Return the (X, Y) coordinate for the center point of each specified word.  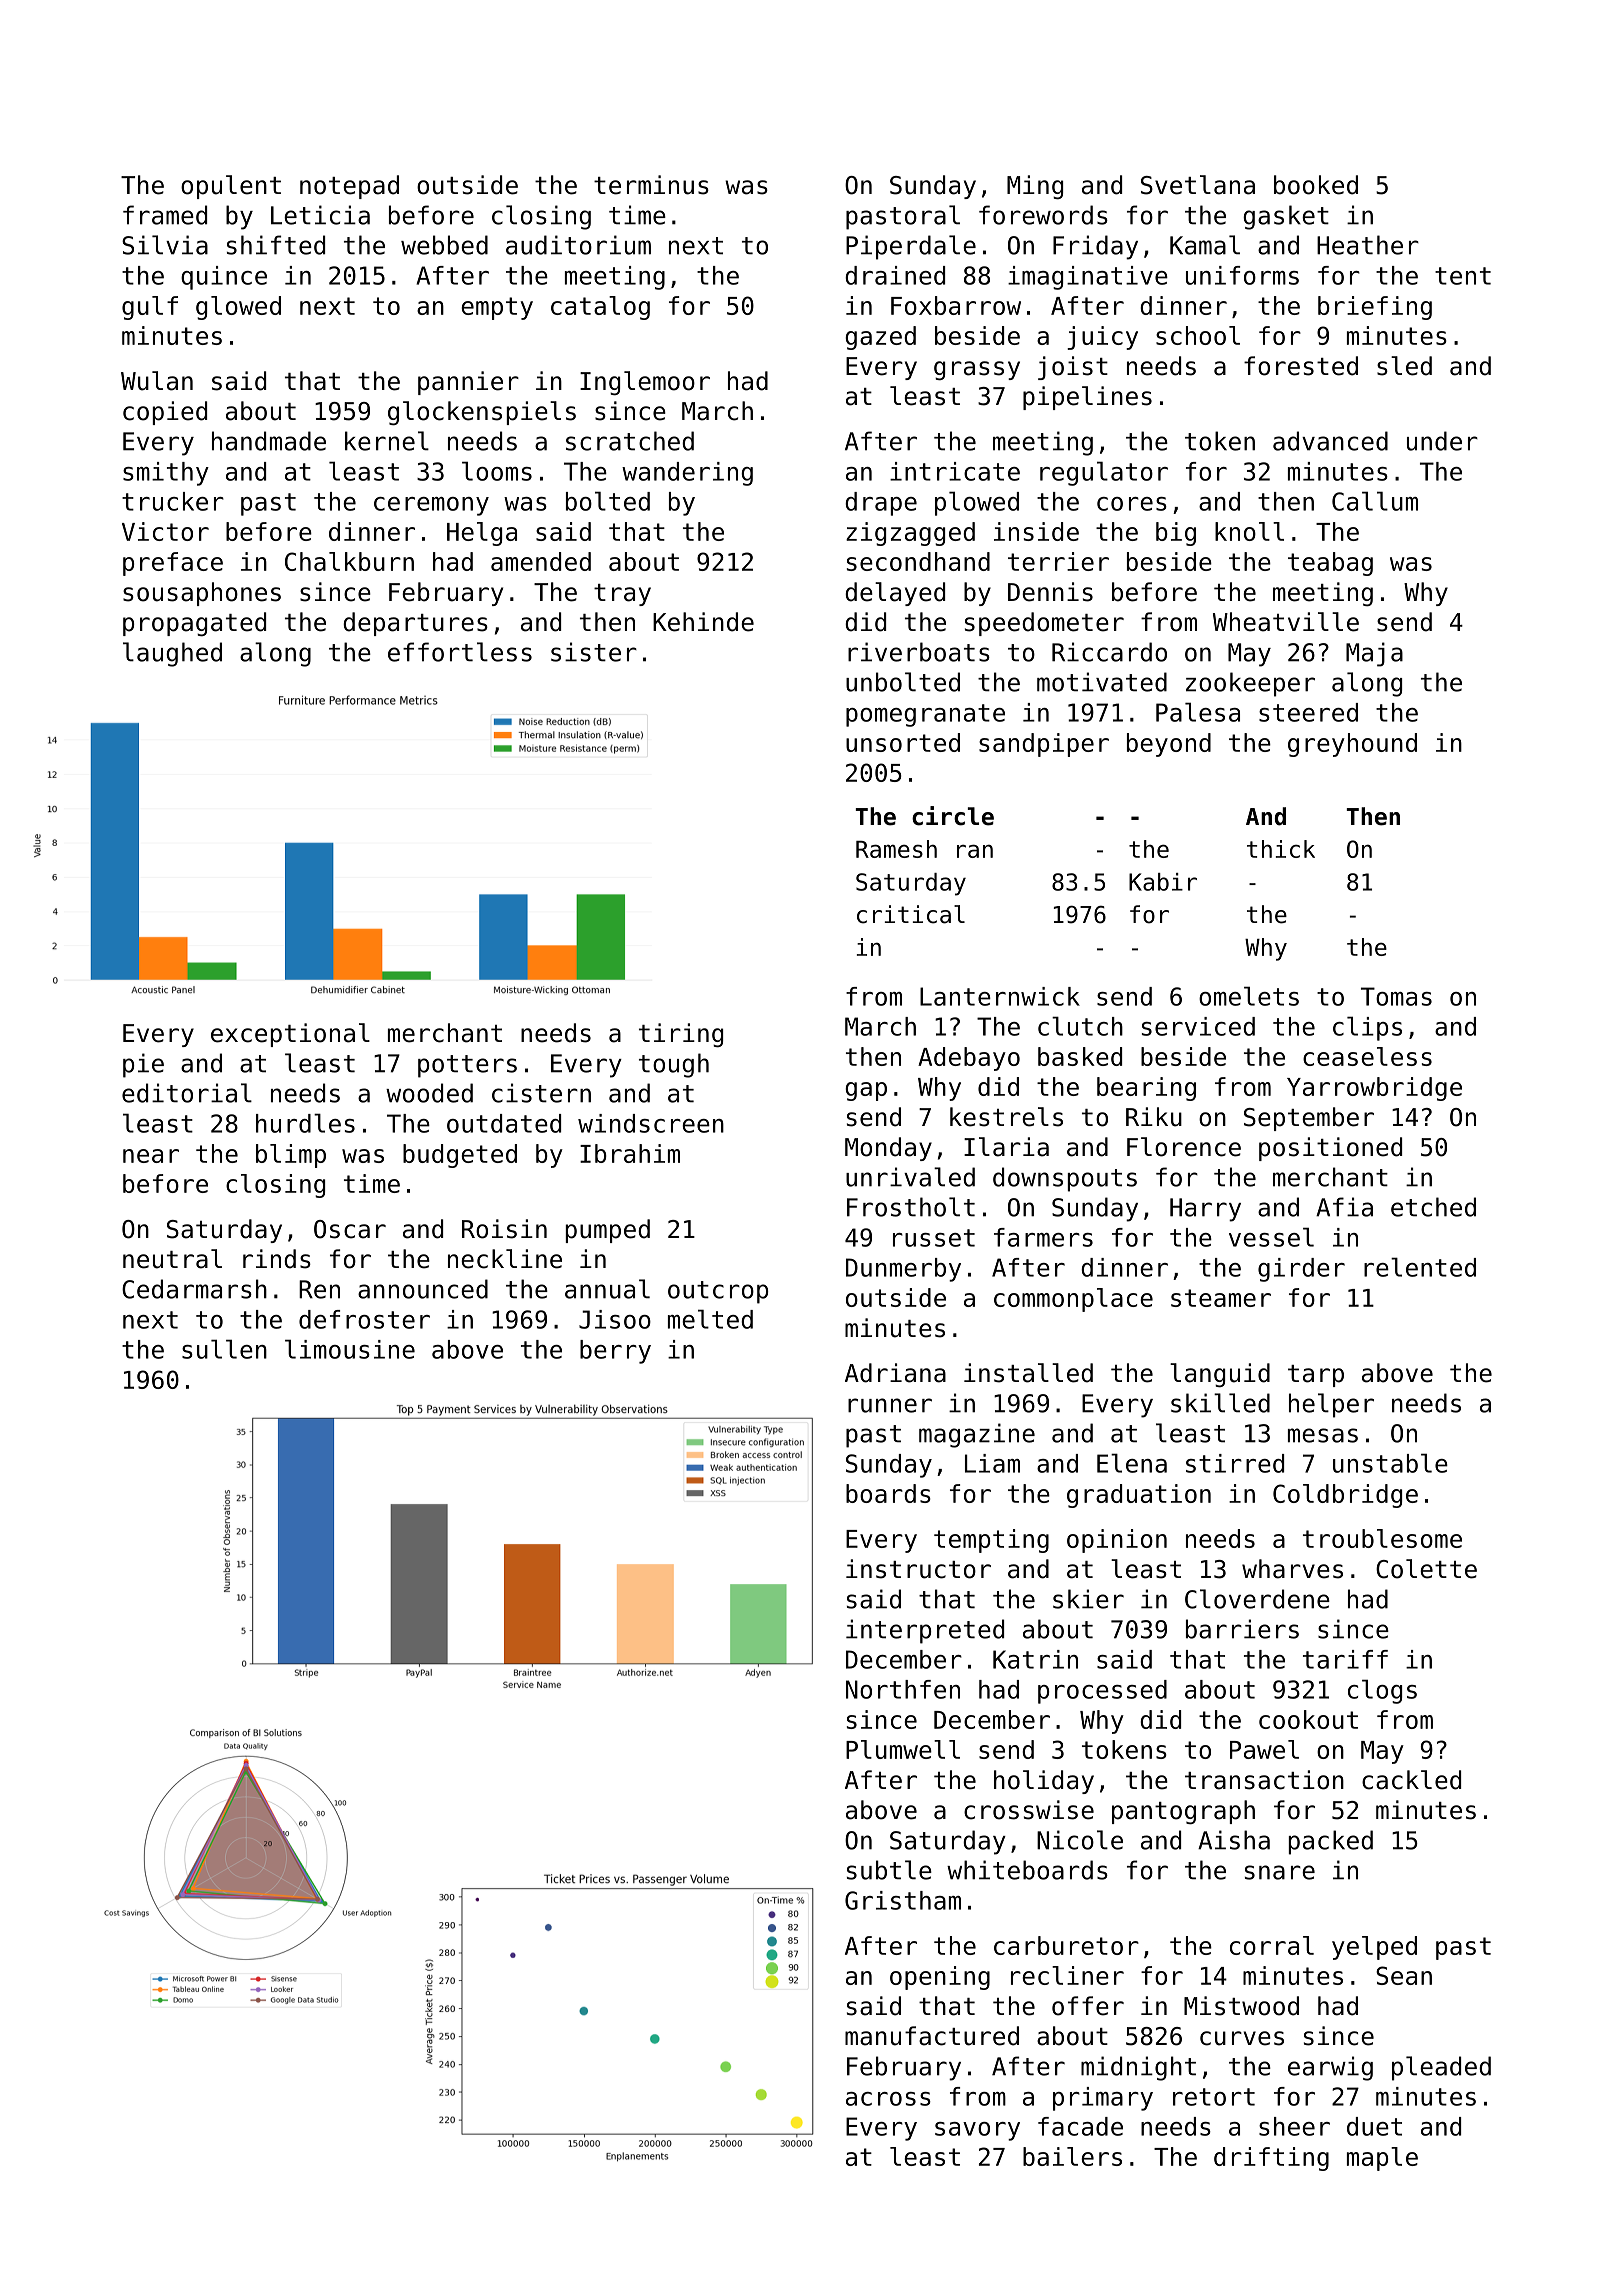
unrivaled (910, 1177)
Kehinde (703, 622)
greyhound (1352, 745)
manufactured (932, 2036)
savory (977, 2131)
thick (1281, 849)
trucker (173, 501)
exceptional (290, 1035)
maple (1382, 2159)
